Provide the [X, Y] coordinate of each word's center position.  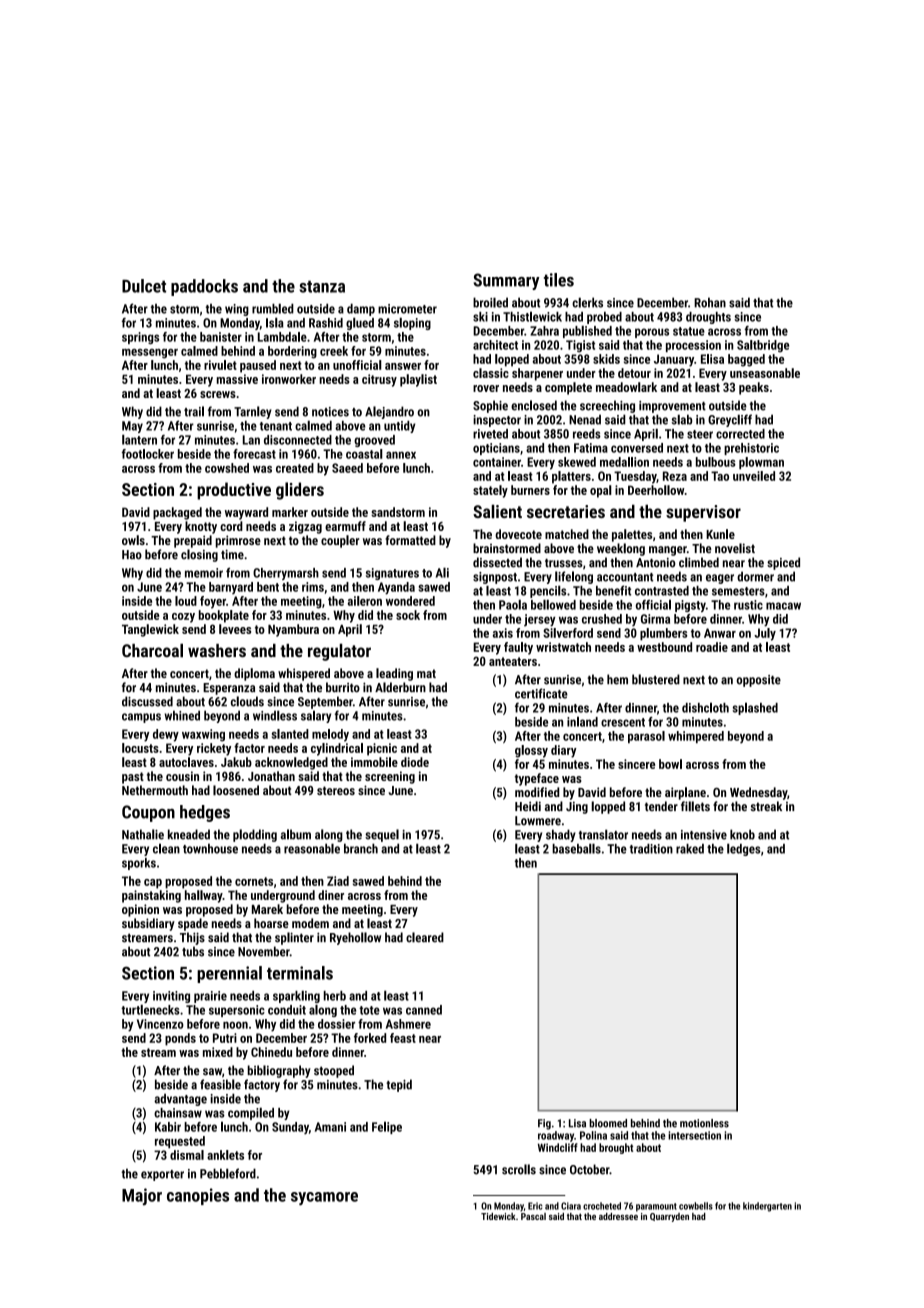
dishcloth [705, 707]
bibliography [279, 1071]
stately [490, 491]
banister [221, 337]
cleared [425, 937]
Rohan [710, 302]
